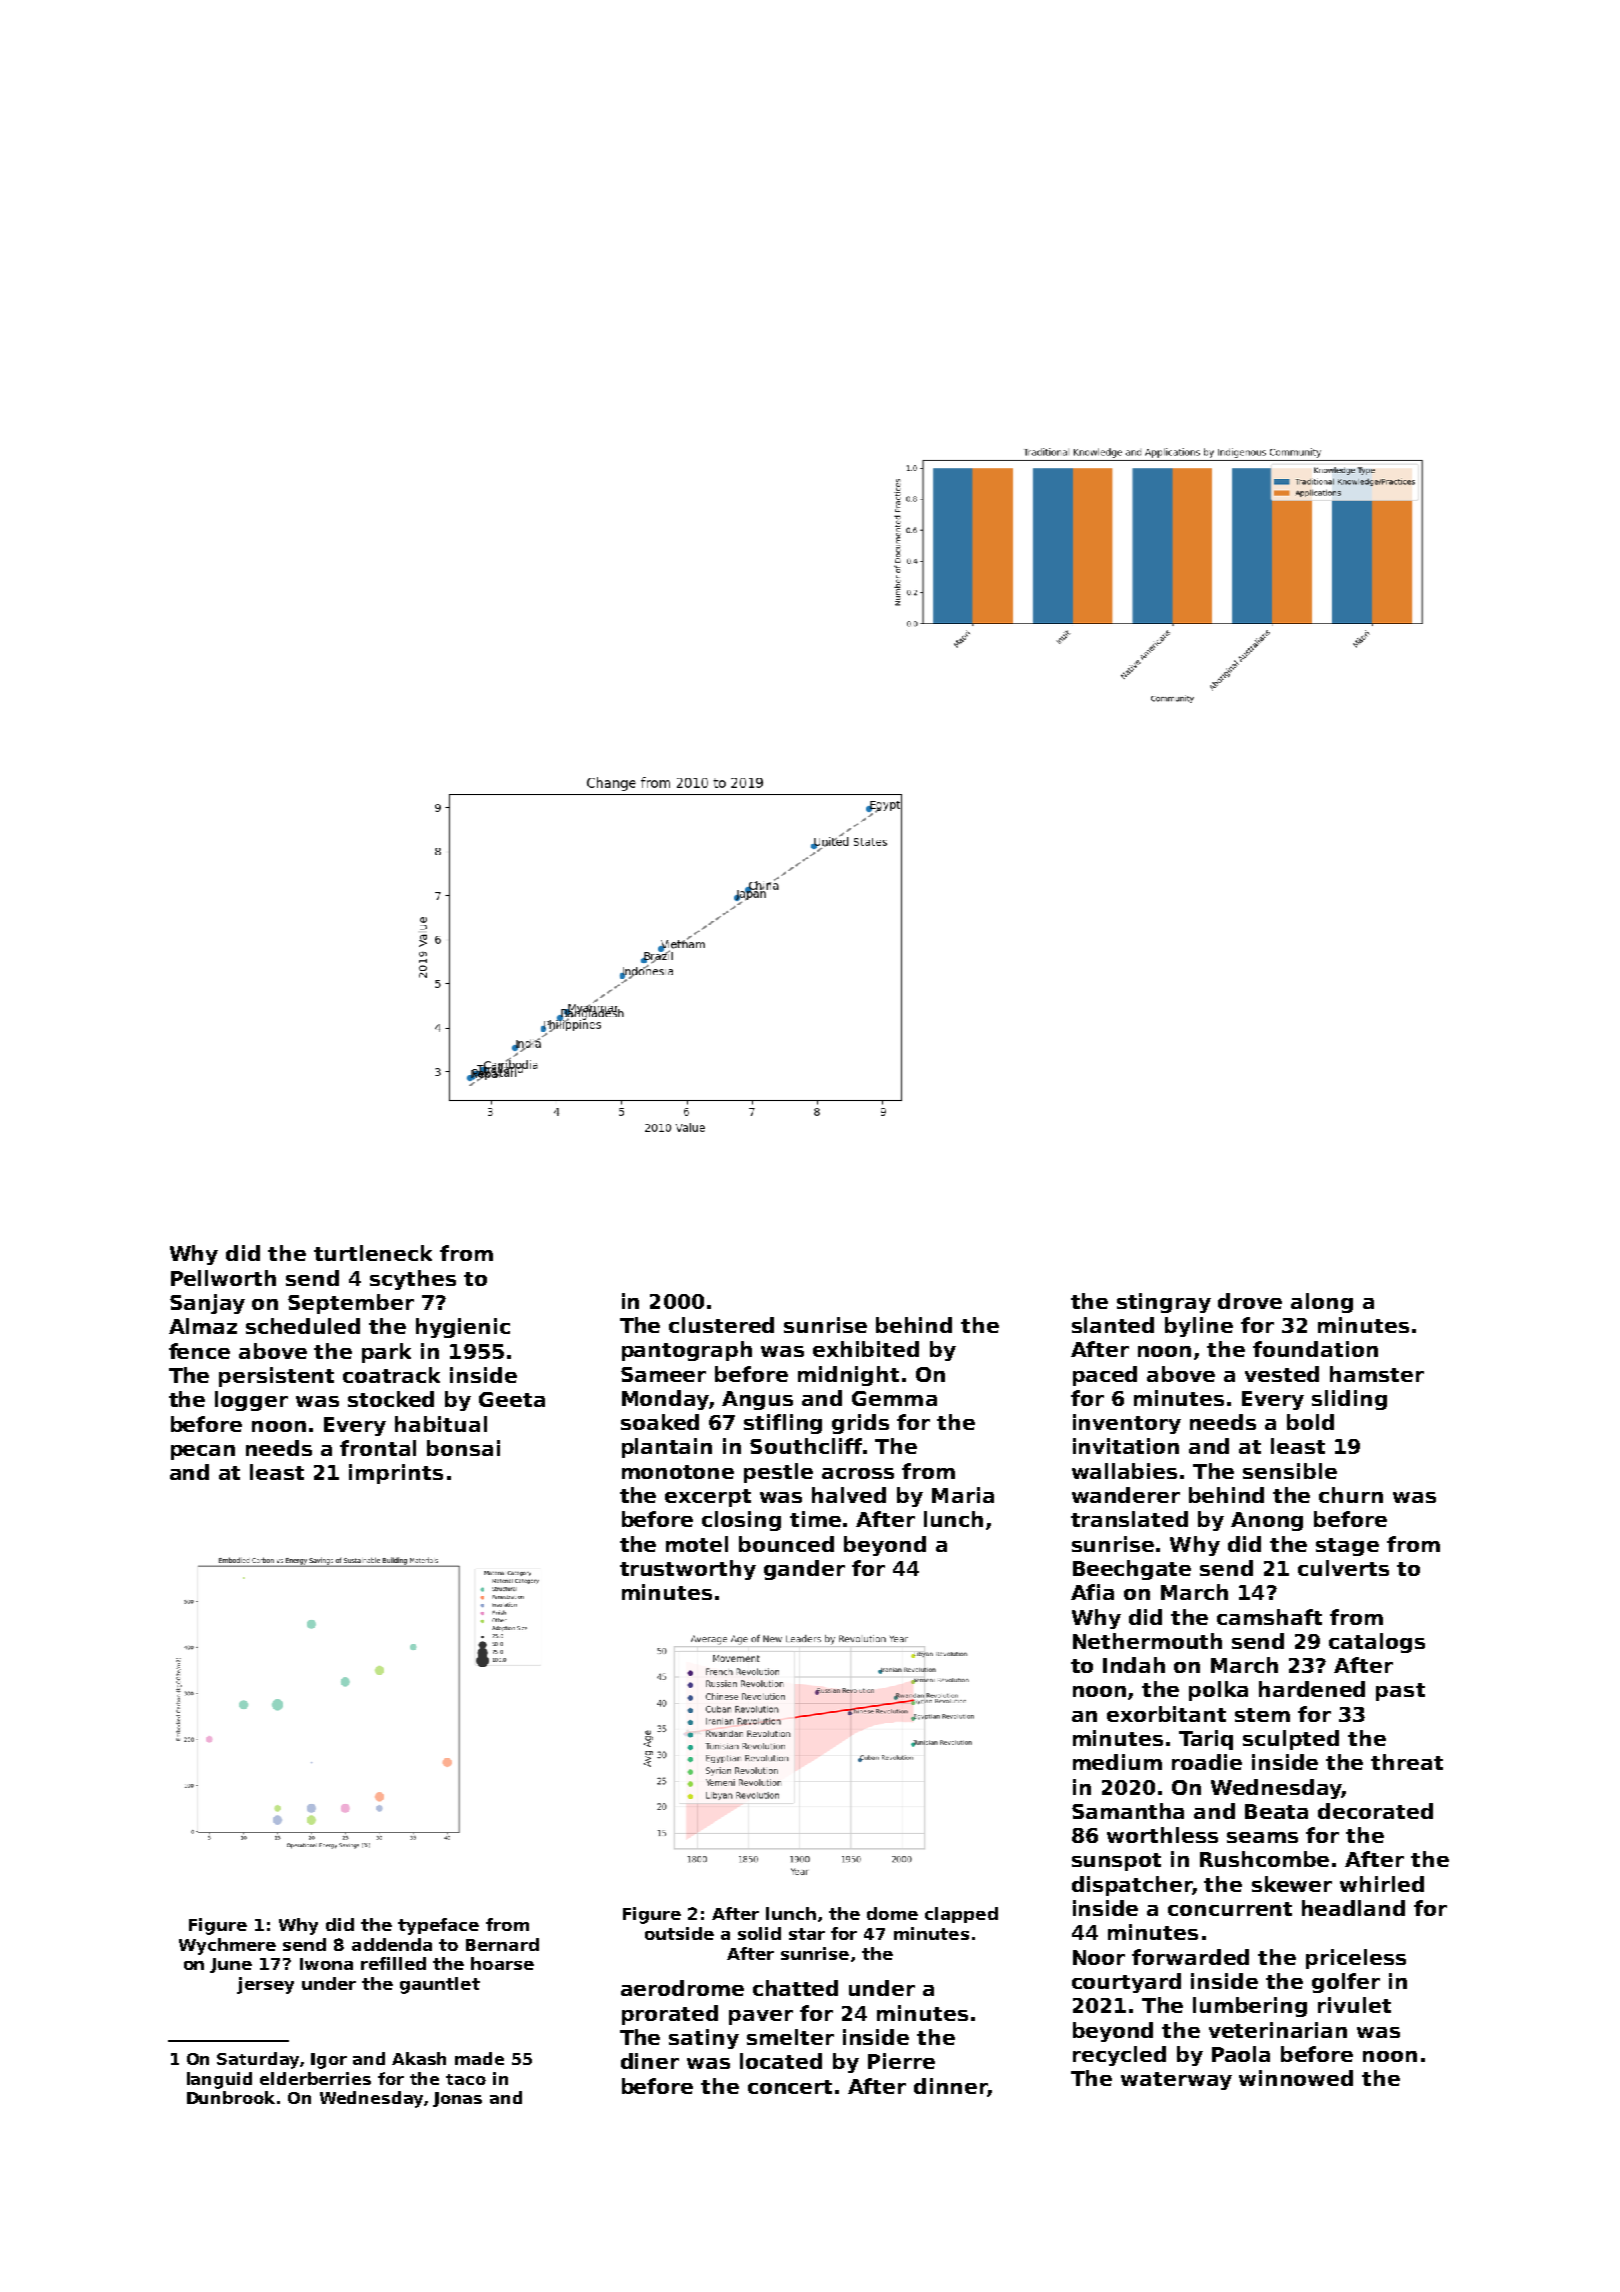 This page has width=1620, height=2292. I want to click on trustworthy, so click(688, 1570).
